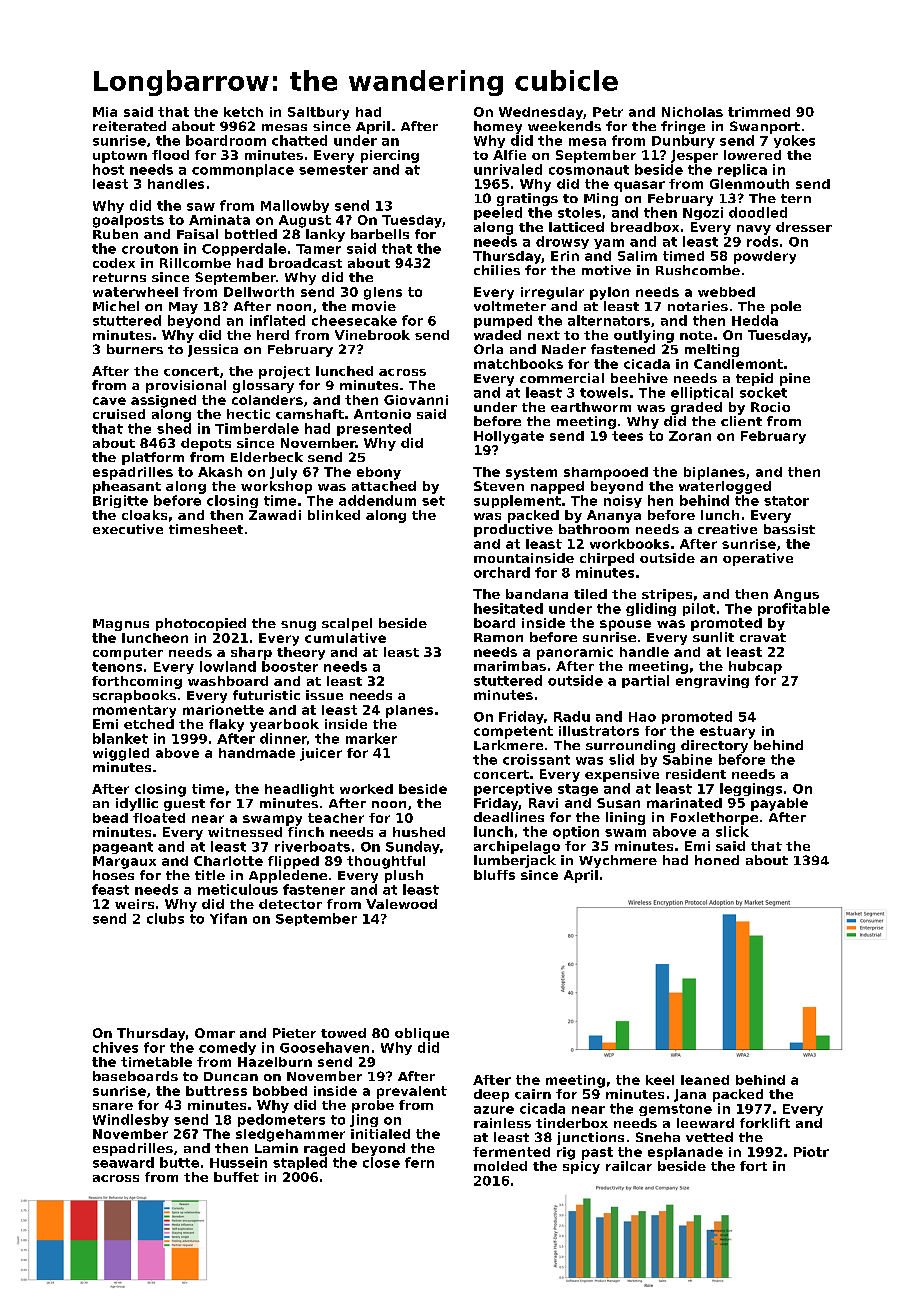  Describe the element at coordinates (683, 127) in the image. I see `fringe` at that location.
